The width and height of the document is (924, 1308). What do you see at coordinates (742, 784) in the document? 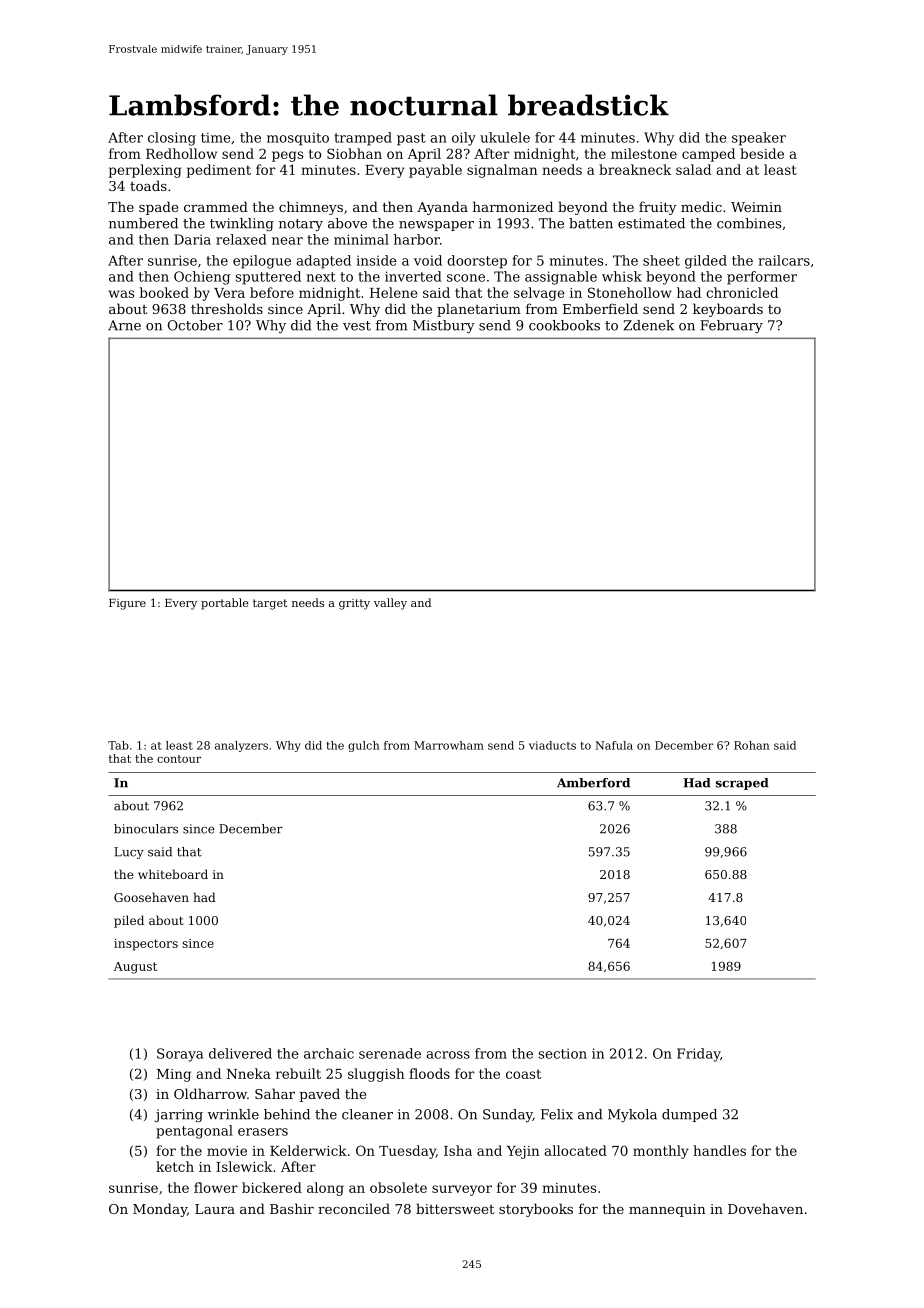
I see `scraped` at bounding box center [742, 784].
